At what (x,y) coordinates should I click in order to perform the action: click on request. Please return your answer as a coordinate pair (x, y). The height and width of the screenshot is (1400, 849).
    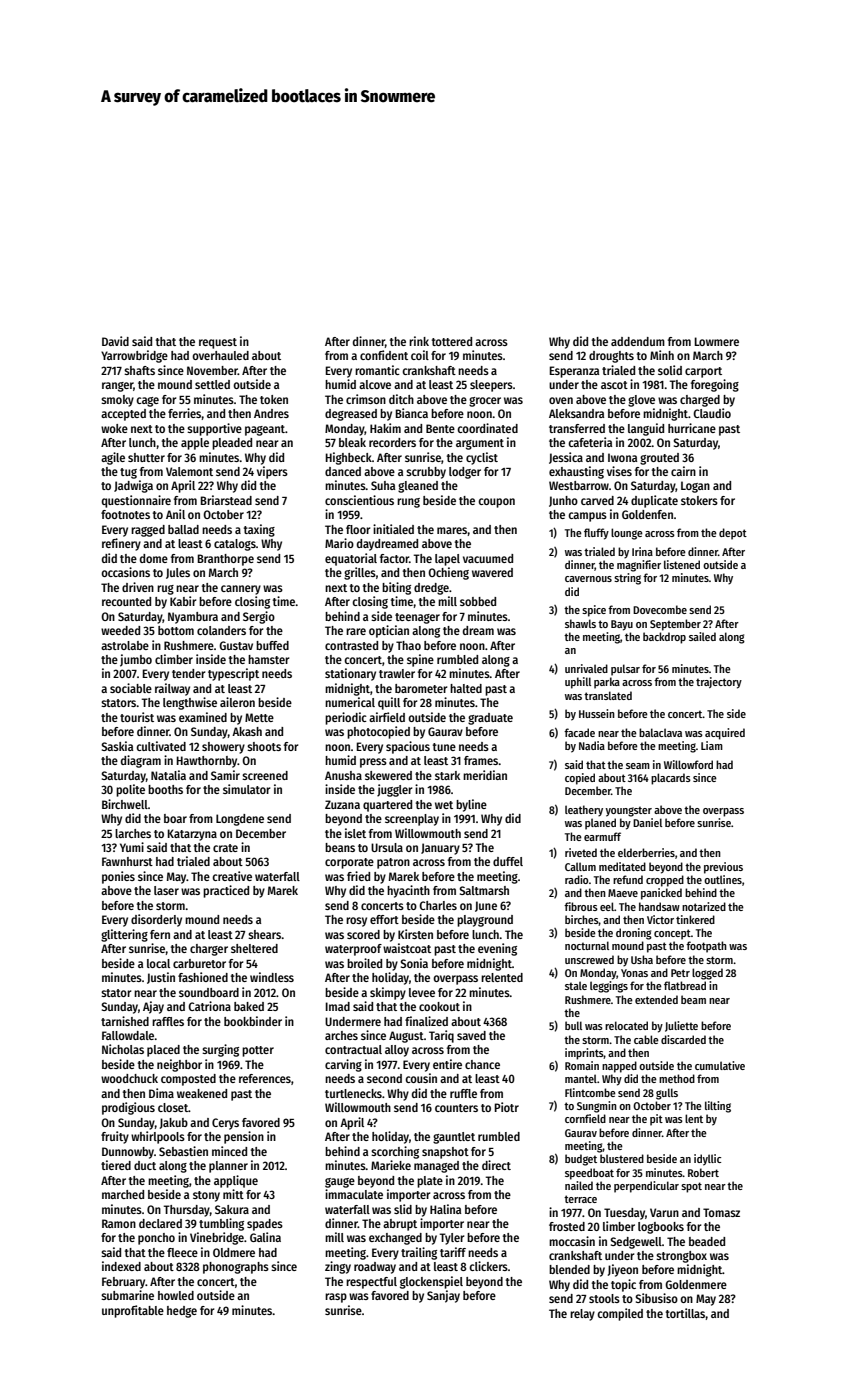
    Looking at the image, I should click on (218, 343).
